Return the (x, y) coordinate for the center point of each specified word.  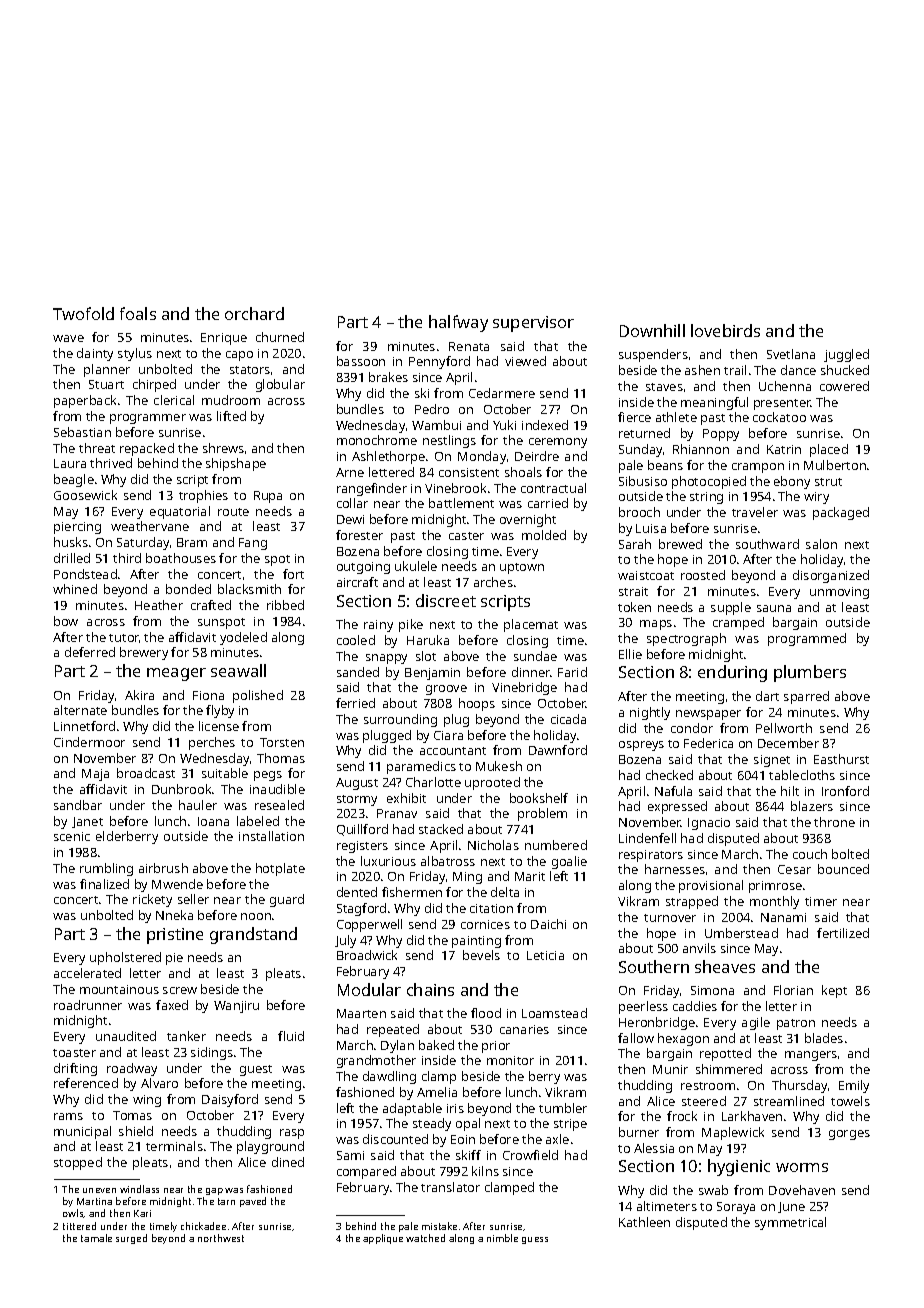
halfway (458, 323)
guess (535, 1240)
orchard (254, 313)
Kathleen (644, 1222)
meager (176, 674)
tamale (96, 1238)
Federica (708, 743)
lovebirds (725, 330)
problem (542, 814)
